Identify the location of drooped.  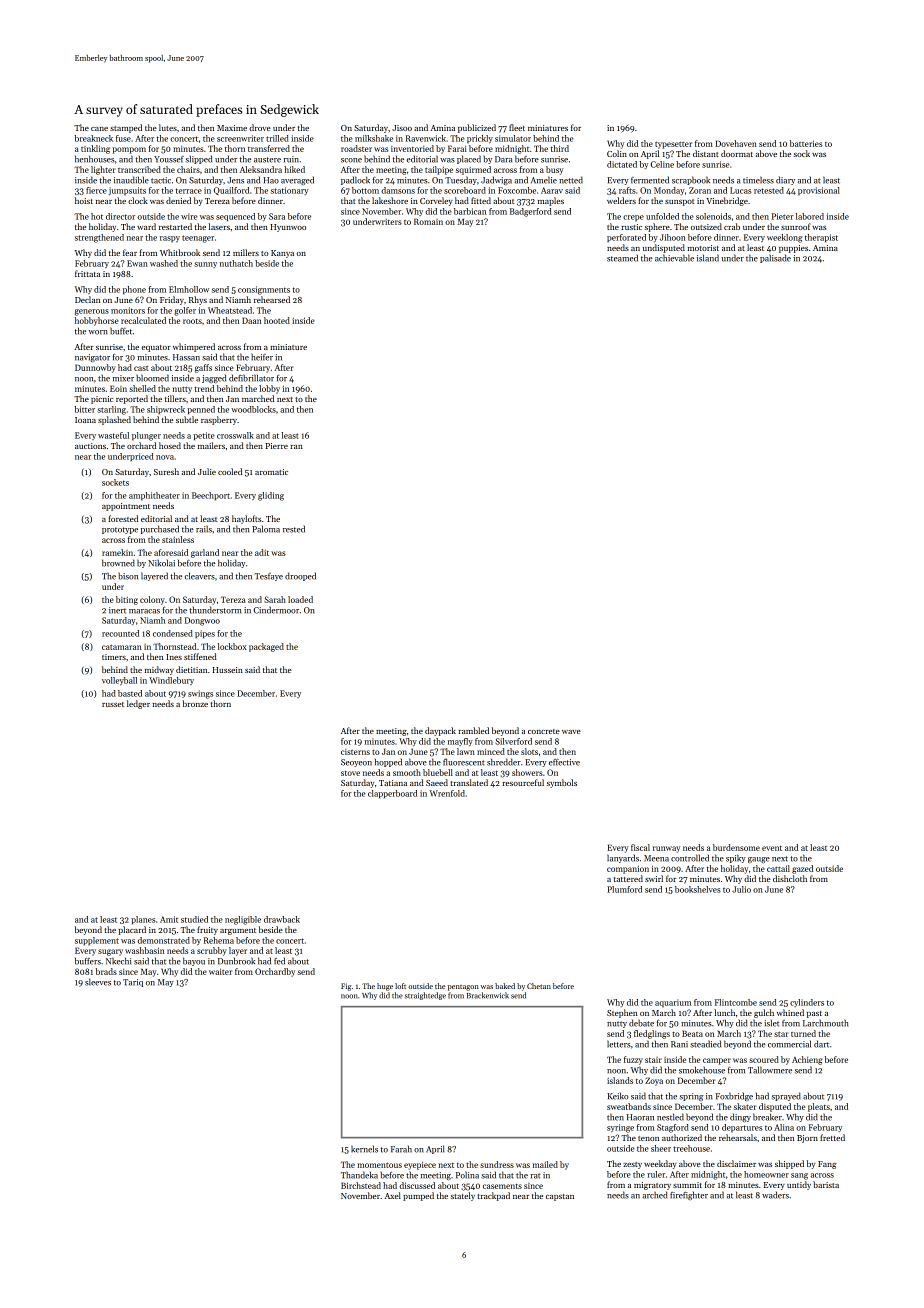
(300, 576).
